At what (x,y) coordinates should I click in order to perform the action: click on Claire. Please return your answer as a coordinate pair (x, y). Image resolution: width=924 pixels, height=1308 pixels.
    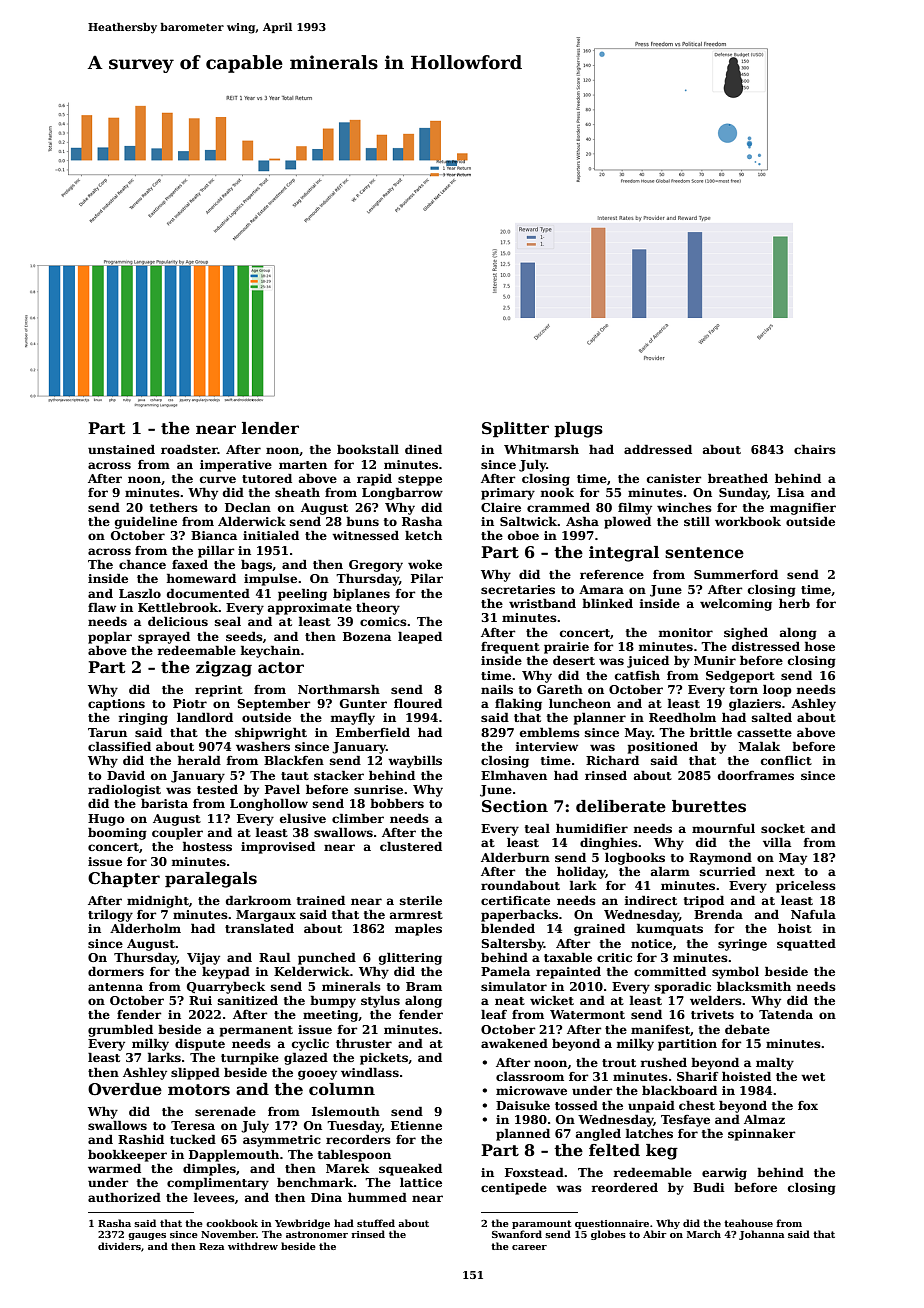
    Looking at the image, I should click on (501, 507).
